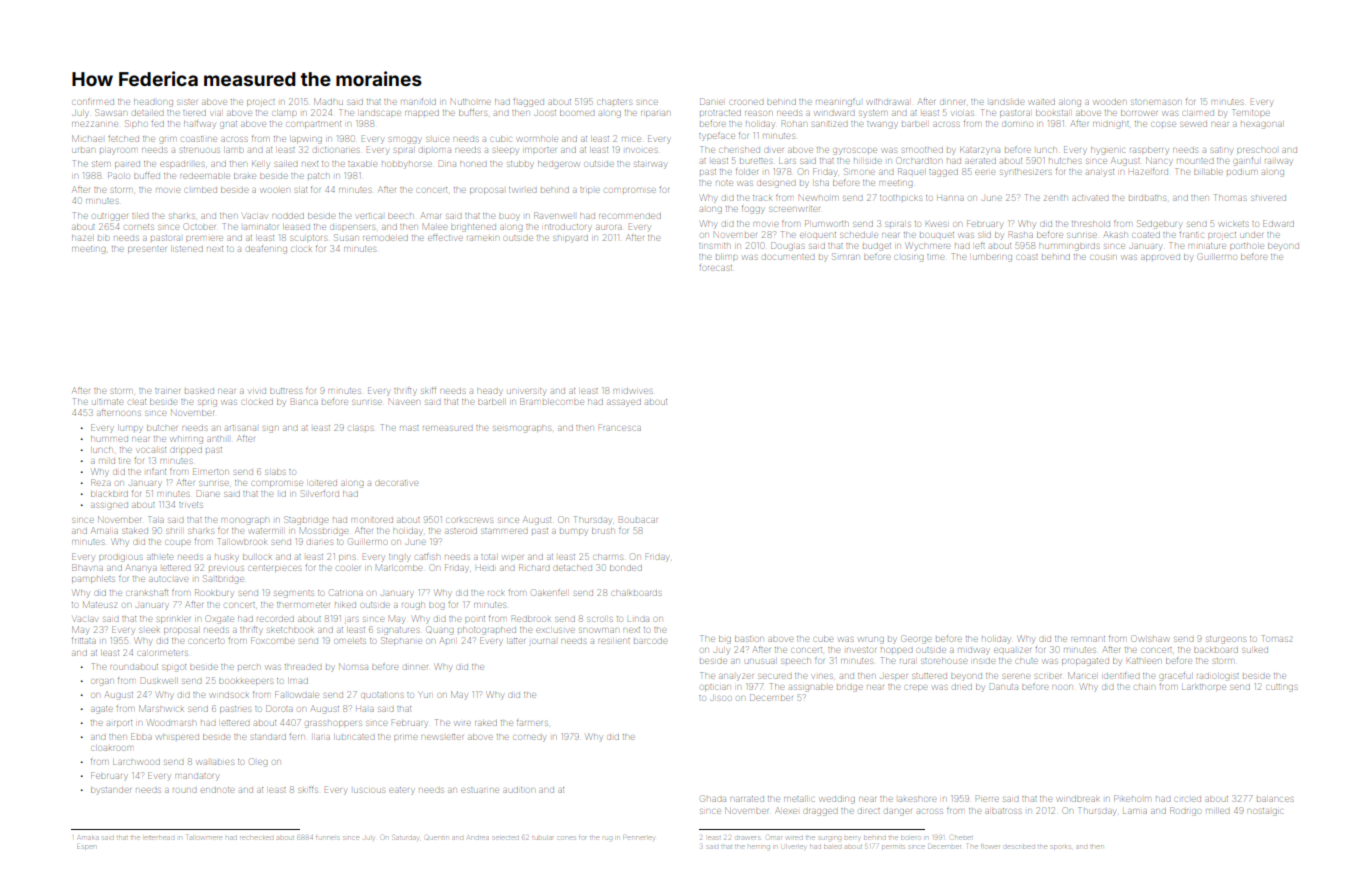  What do you see at coordinates (888, 102) in the screenshot?
I see `withdrawal` at bounding box center [888, 102].
